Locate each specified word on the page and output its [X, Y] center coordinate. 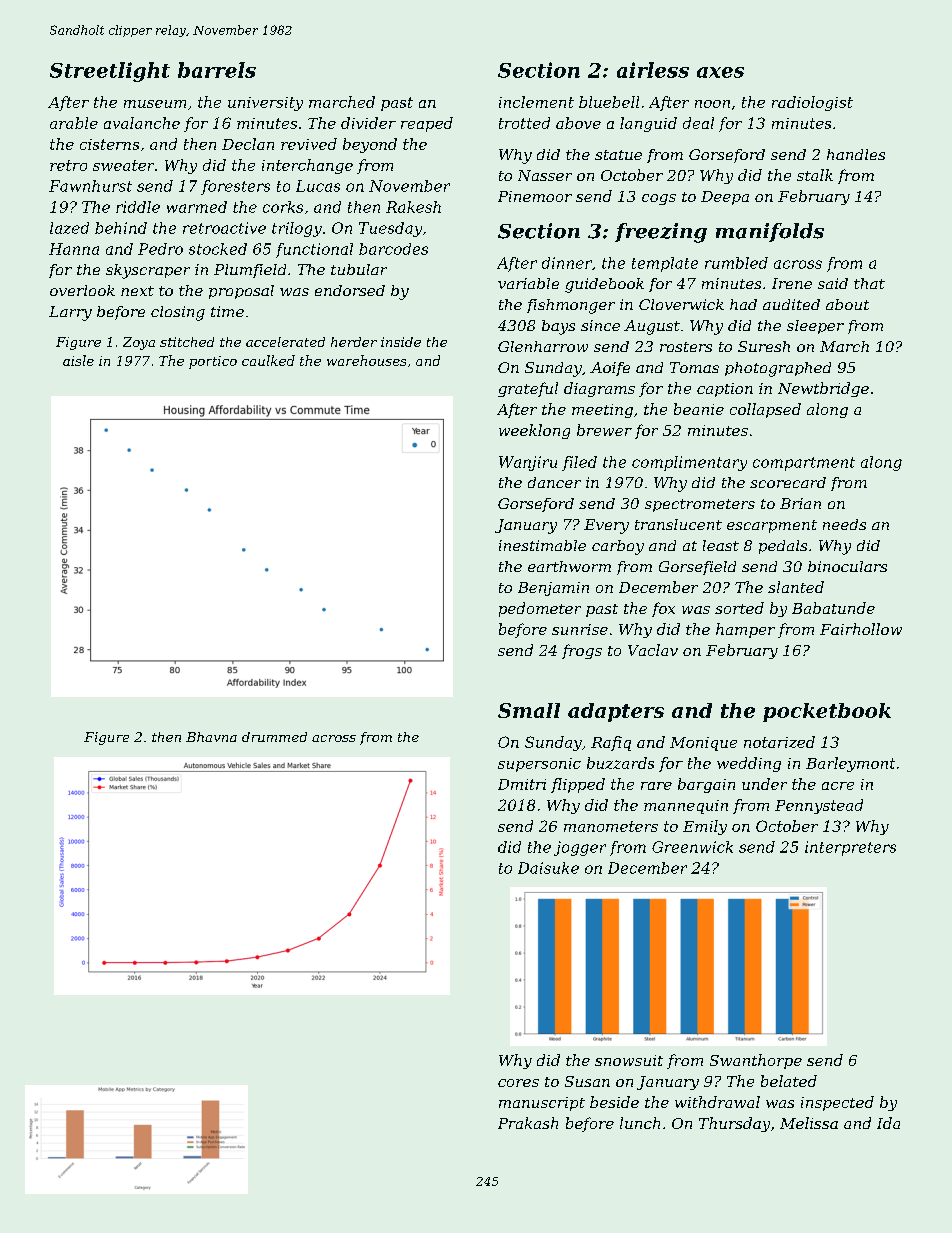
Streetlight [110, 72]
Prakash [528, 1123]
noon [712, 104]
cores [518, 1083]
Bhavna [211, 737]
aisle [78, 360]
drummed [274, 737]
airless [653, 70]
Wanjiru [528, 463]
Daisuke [548, 868]
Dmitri [522, 784]
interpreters [850, 848]
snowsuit [629, 1060]
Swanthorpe [756, 1061]
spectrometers [700, 505]
